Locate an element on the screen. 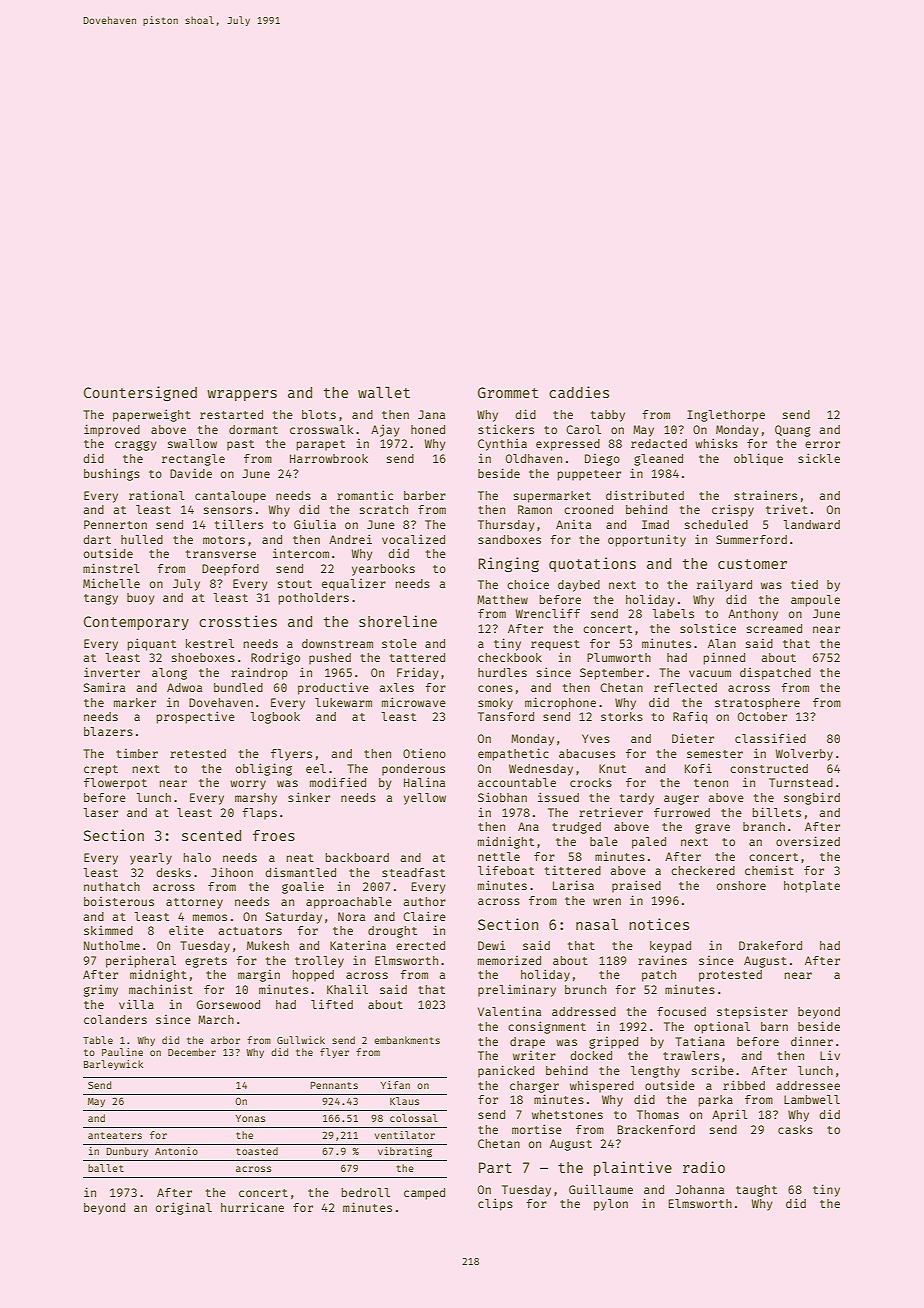  Countersigned is located at coordinates (140, 393).
